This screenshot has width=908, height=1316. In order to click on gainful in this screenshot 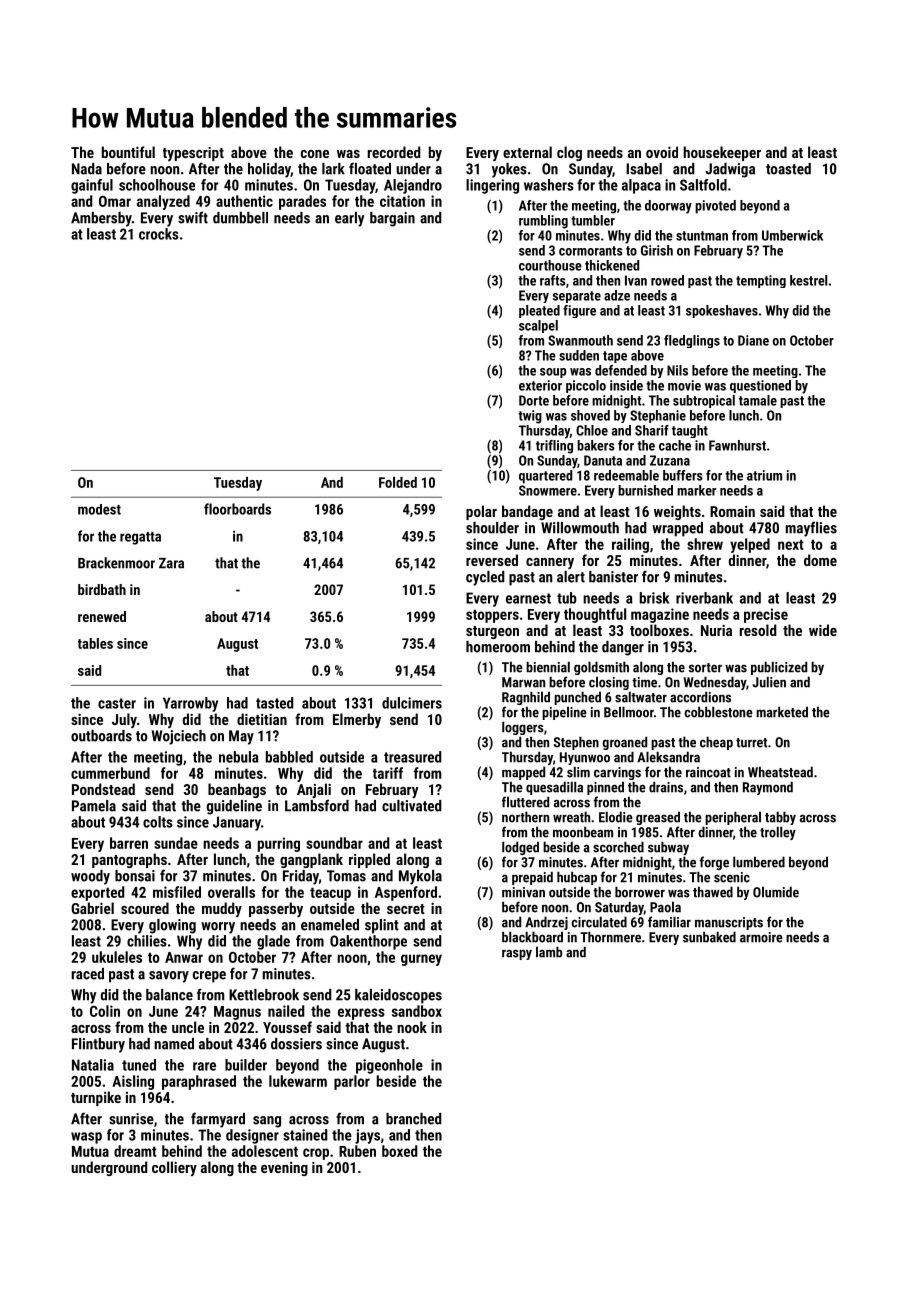, I will do `click(92, 186)`.
